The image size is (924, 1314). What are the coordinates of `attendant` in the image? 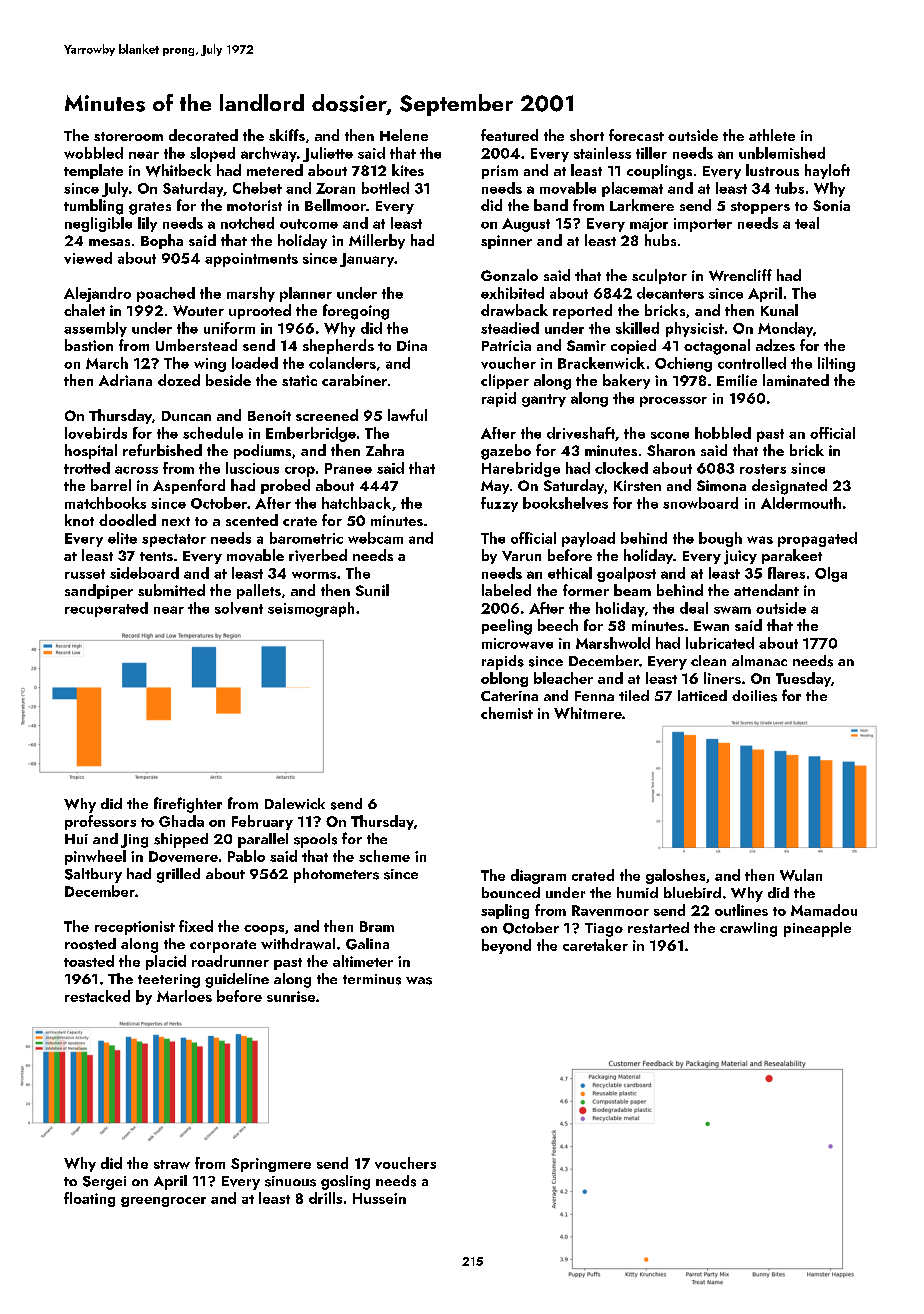 It's located at (766, 590).
